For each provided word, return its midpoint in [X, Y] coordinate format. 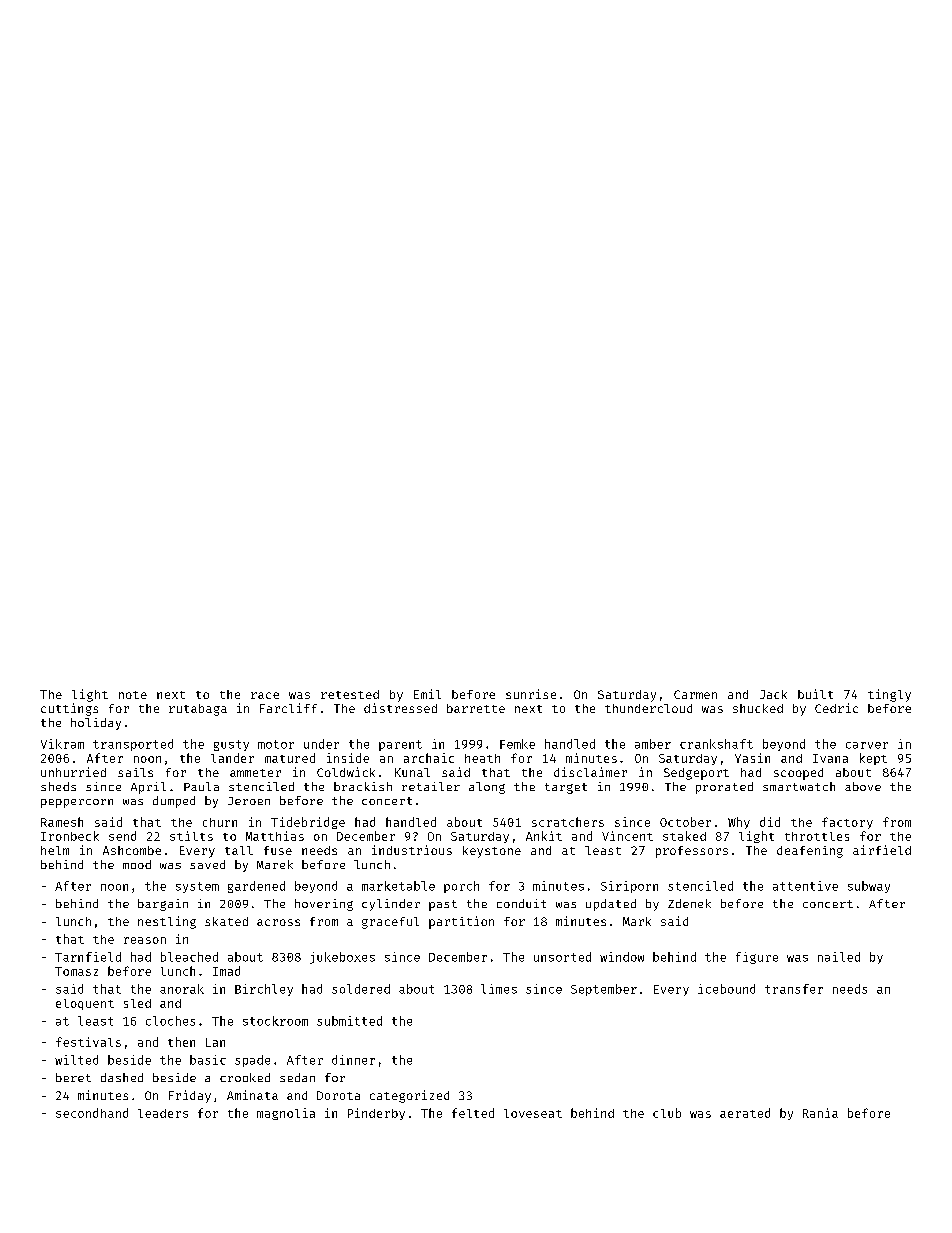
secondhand [92, 1113]
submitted [349, 1021]
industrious [412, 850]
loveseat [533, 1113]
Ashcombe [132, 850]
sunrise [531, 694]
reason [145, 940]
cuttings [69, 709]
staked [684, 836]
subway [869, 887]
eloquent [85, 1004]
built [815, 694]
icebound [726, 989]
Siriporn [629, 887]
